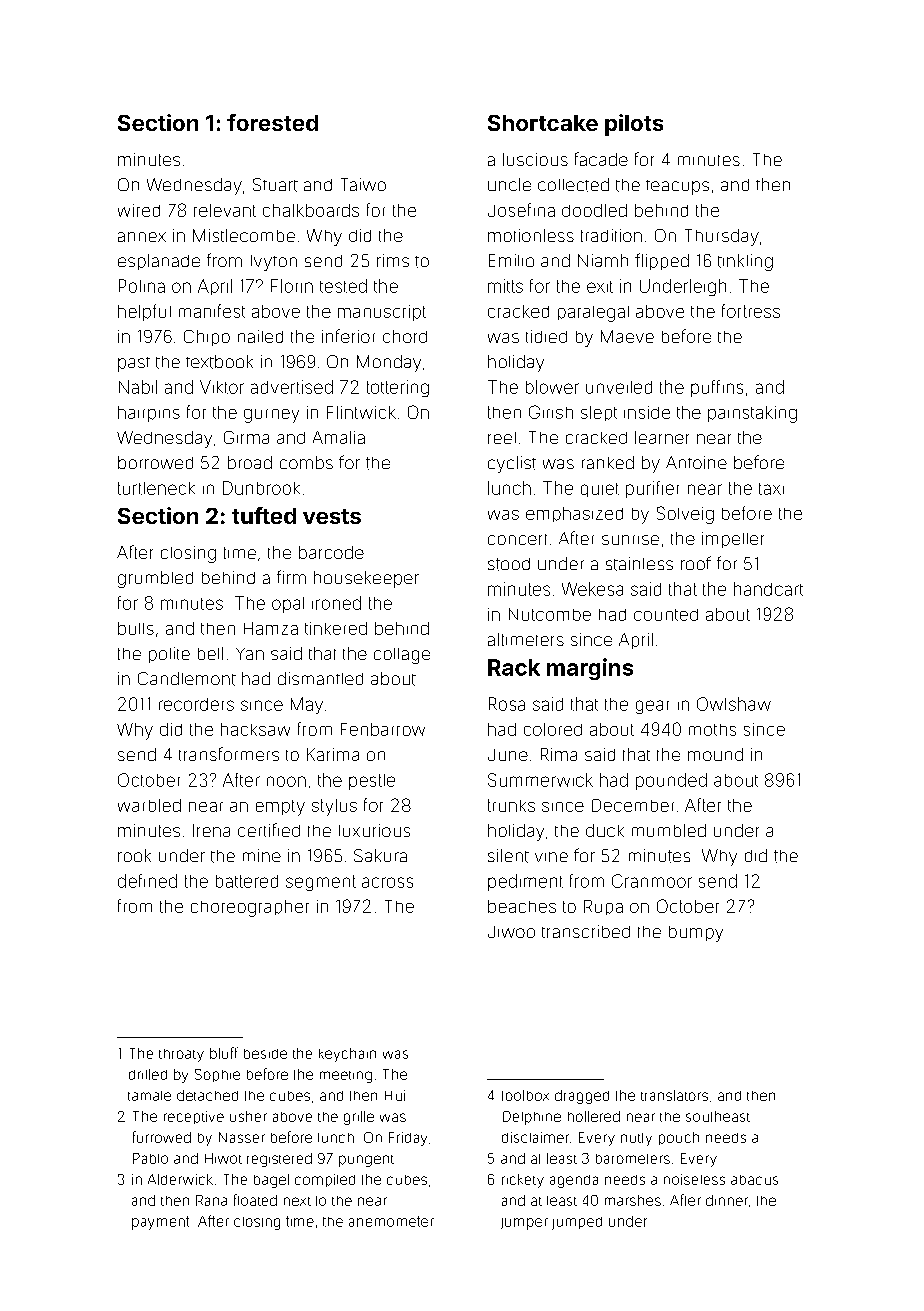  What do you see at coordinates (630, 540) in the document?
I see `sunrise` at bounding box center [630, 540].
